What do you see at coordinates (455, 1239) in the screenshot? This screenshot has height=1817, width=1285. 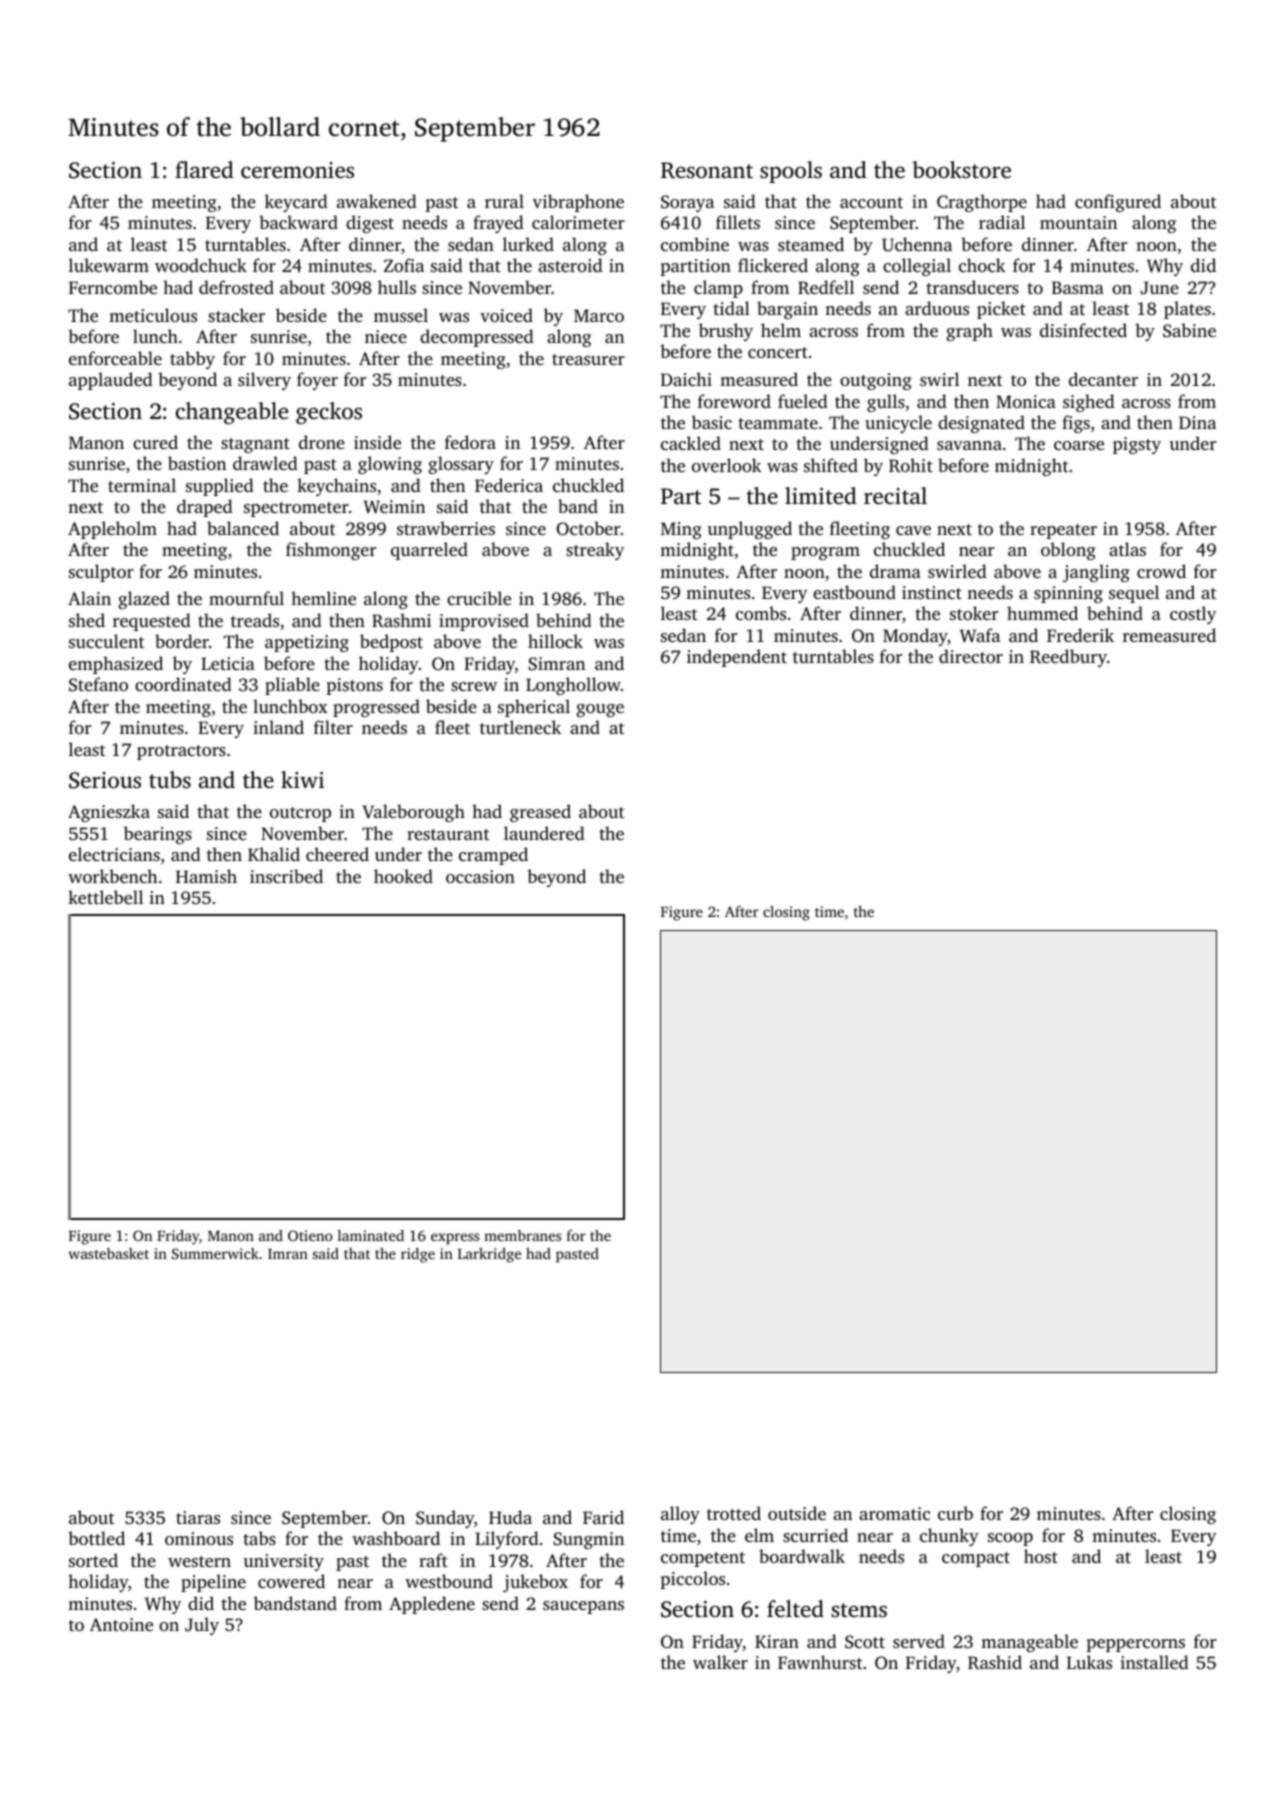 I see `express` at bounding box center [455, 1239].
